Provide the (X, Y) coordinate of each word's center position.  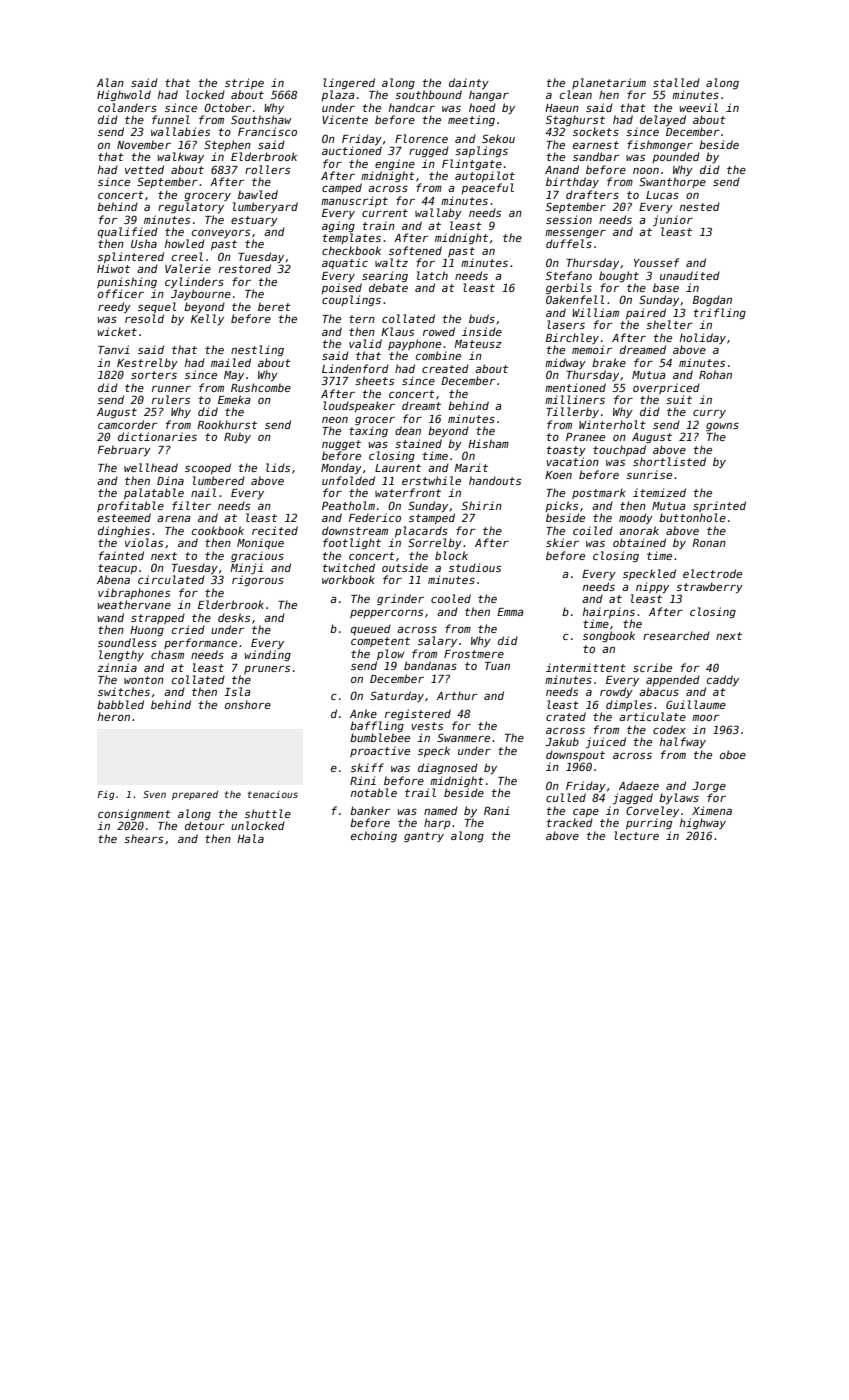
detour (205, 825)
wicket (117, 331)
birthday (572, 182)
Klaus (397, 331)
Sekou (498, 138)
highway (703, 823)
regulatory (191, 207)
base (666, 287)
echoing (374, 836)
